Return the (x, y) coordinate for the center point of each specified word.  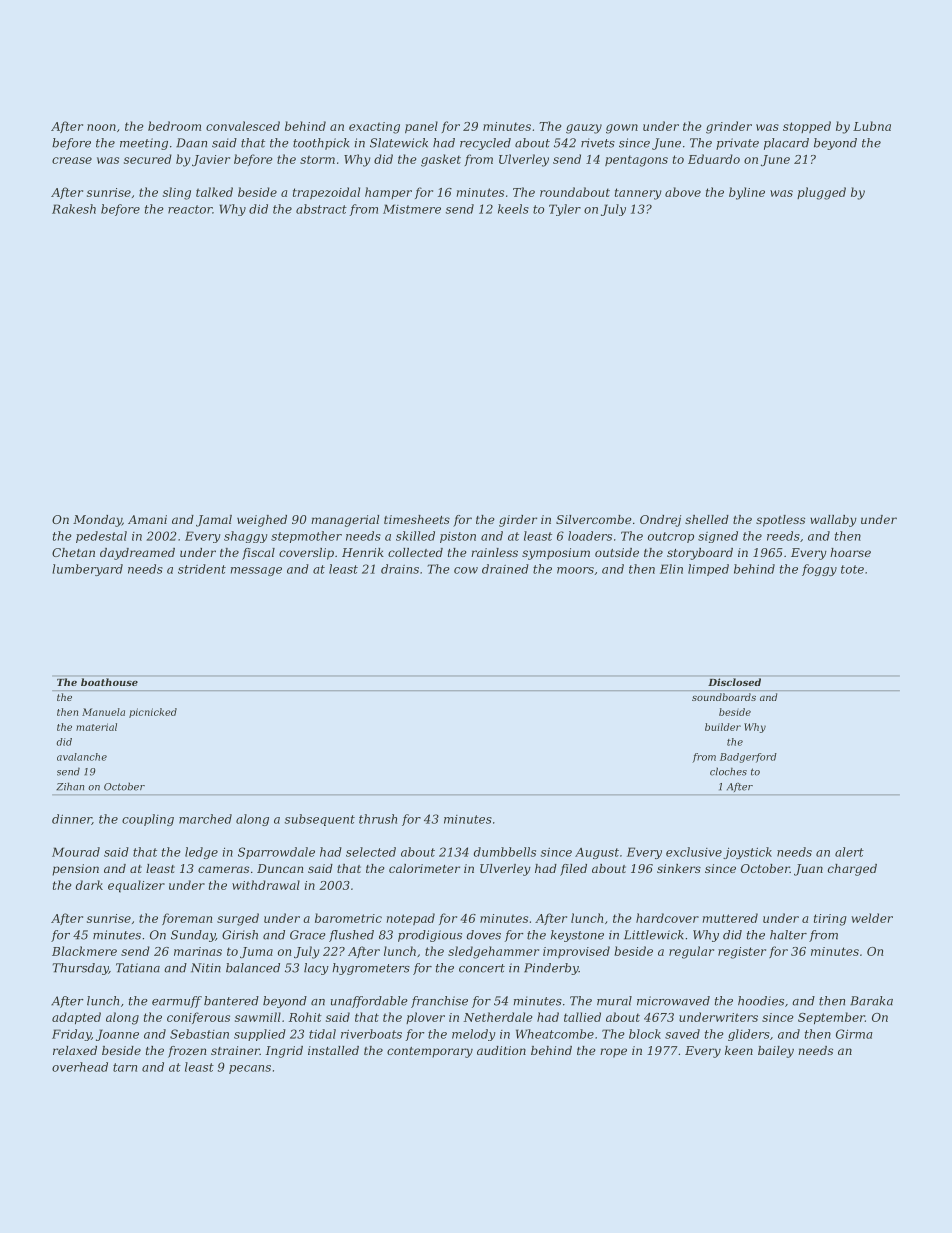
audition (501, 1050)
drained (505, 569)
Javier (211, 160)
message (256, 571)
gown (622, 129)
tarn (125, 1067)
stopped (807, 127)
